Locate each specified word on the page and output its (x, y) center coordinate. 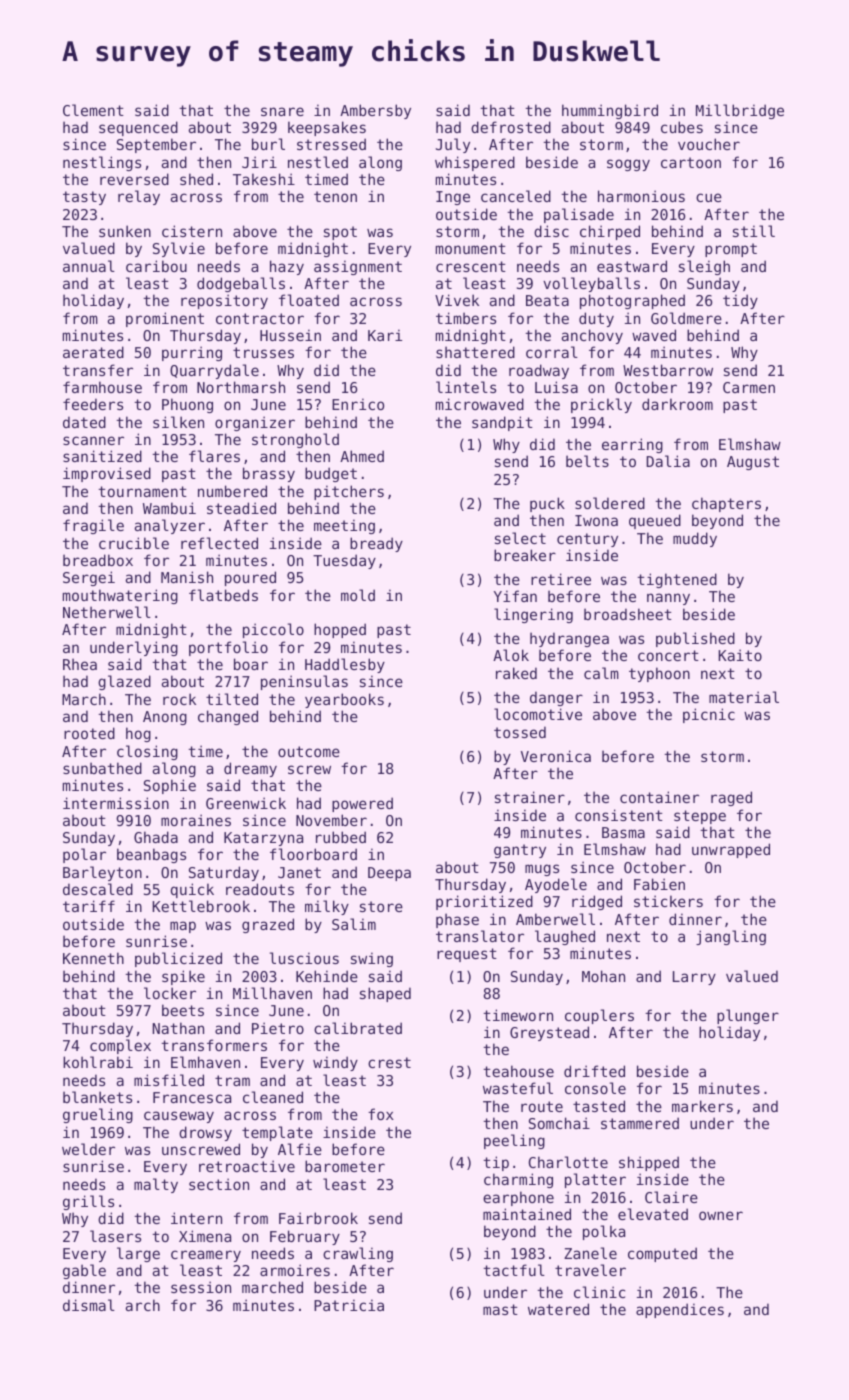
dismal (89, 1305)
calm (601, 673)
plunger (748, 1016)
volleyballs (591, 284)
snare (282, 111)
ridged (597, 902)
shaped (385, 994)
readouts (260, 889)
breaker (525, 555)
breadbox (98, 560)
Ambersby (375, 111)
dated (84, 422)
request (467, 955)
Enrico (358, 404)
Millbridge (740, 111)
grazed (268, 925)
